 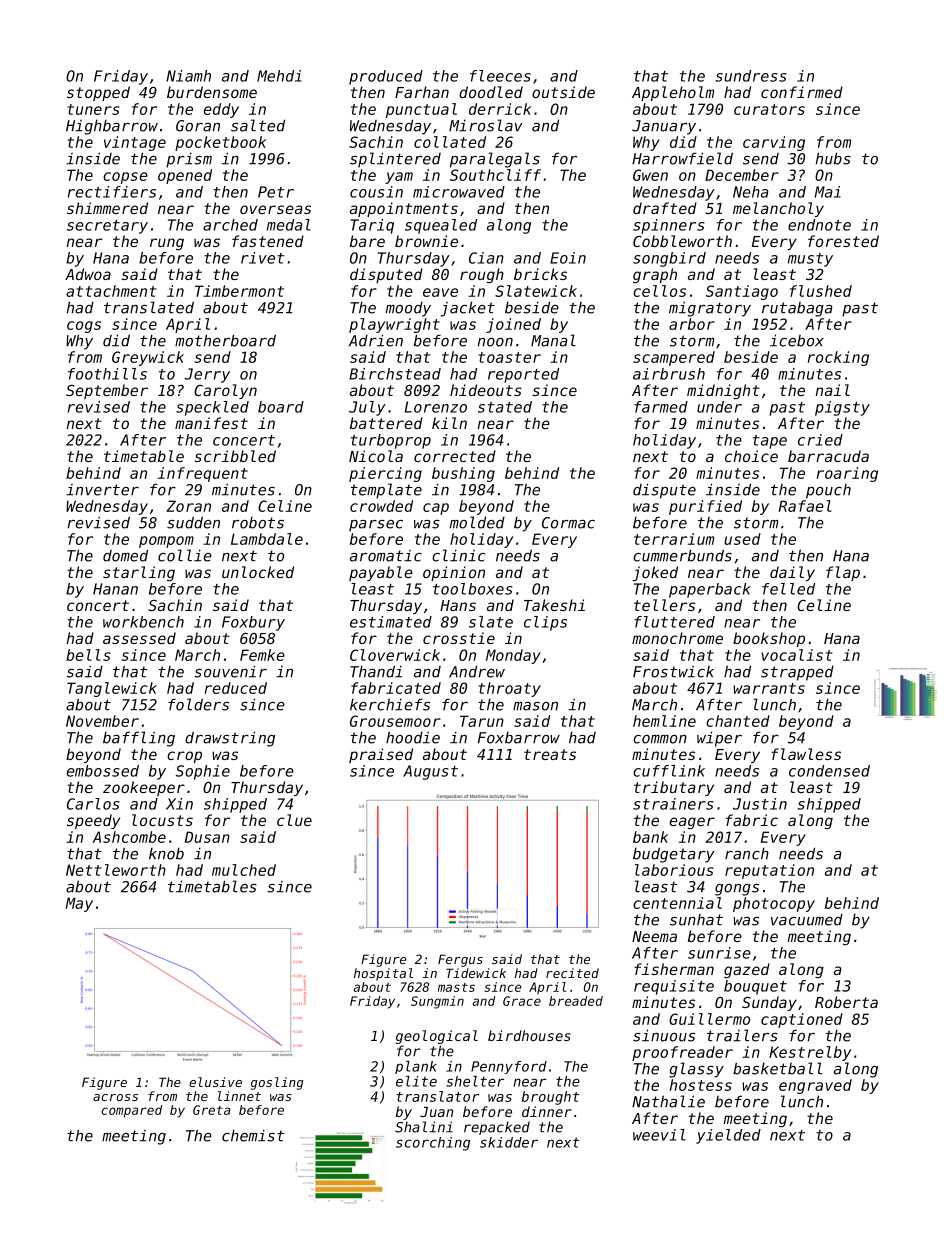 What do you see at coordinates (665, 208) in the page?
I see `drafted` at bounding box center [665, 208].
